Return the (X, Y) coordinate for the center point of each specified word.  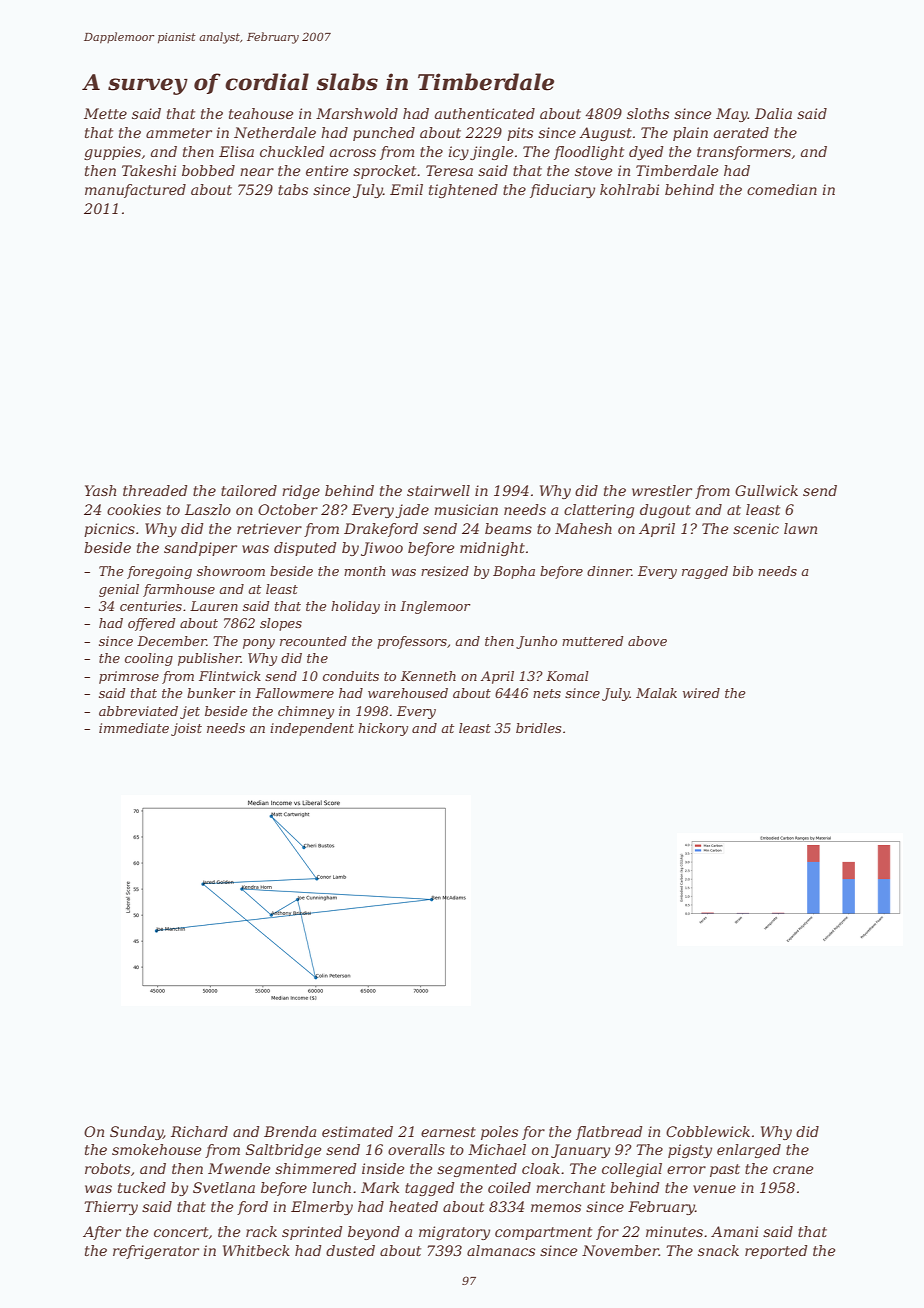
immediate (134, 728)
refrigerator (156, 1252)
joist (186, 729)
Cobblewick (708, 1131)
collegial (632, 1170)
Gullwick (766, 490)
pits (520, 134)
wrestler (662, 490)
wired (701, 693)
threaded (155, 490)
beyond (374, 1233)
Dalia (773, 113)
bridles (538, 728)
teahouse (261, 113)
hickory (383, 729)
